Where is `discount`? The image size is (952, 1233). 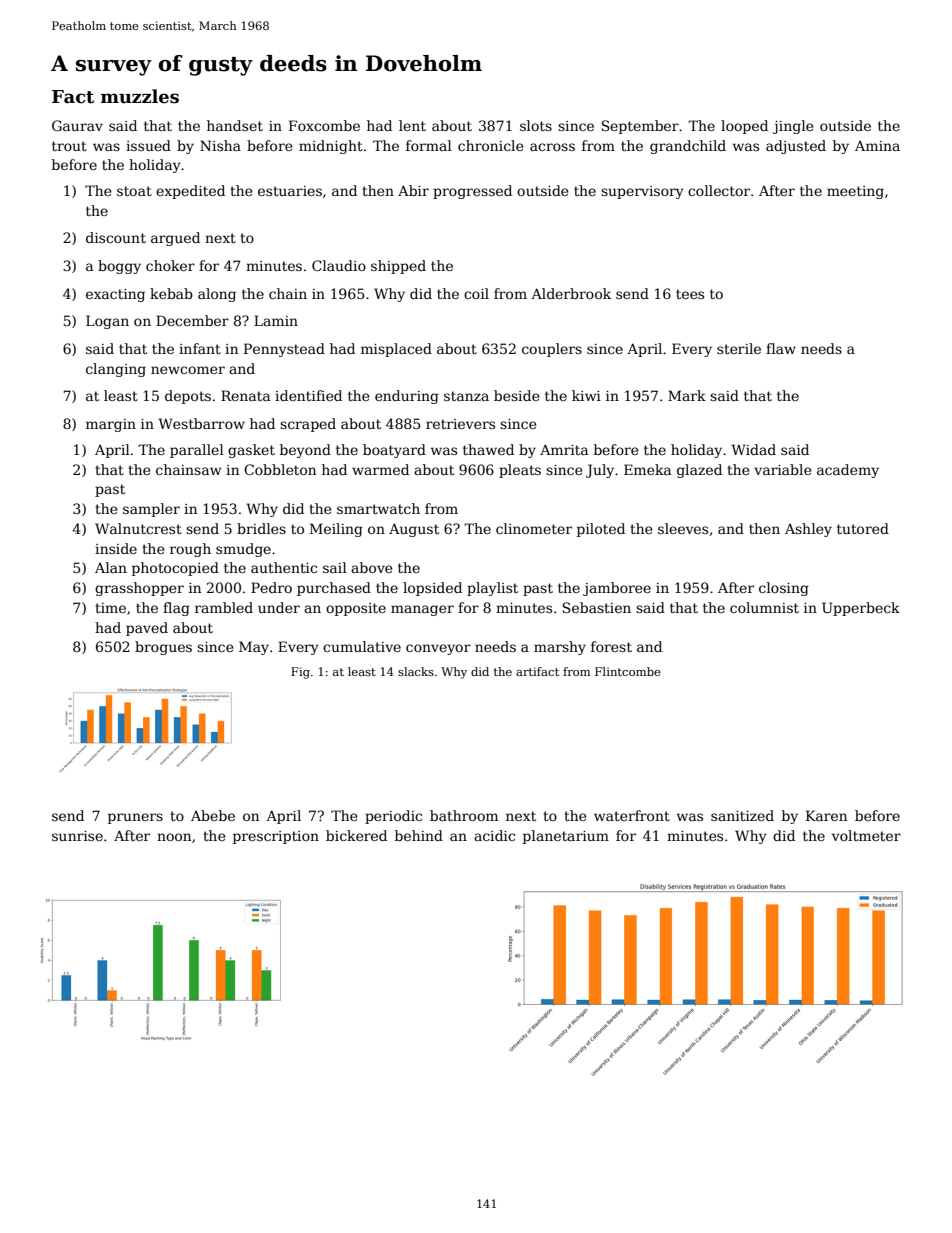
discount is located at coordinates (116, 237).
